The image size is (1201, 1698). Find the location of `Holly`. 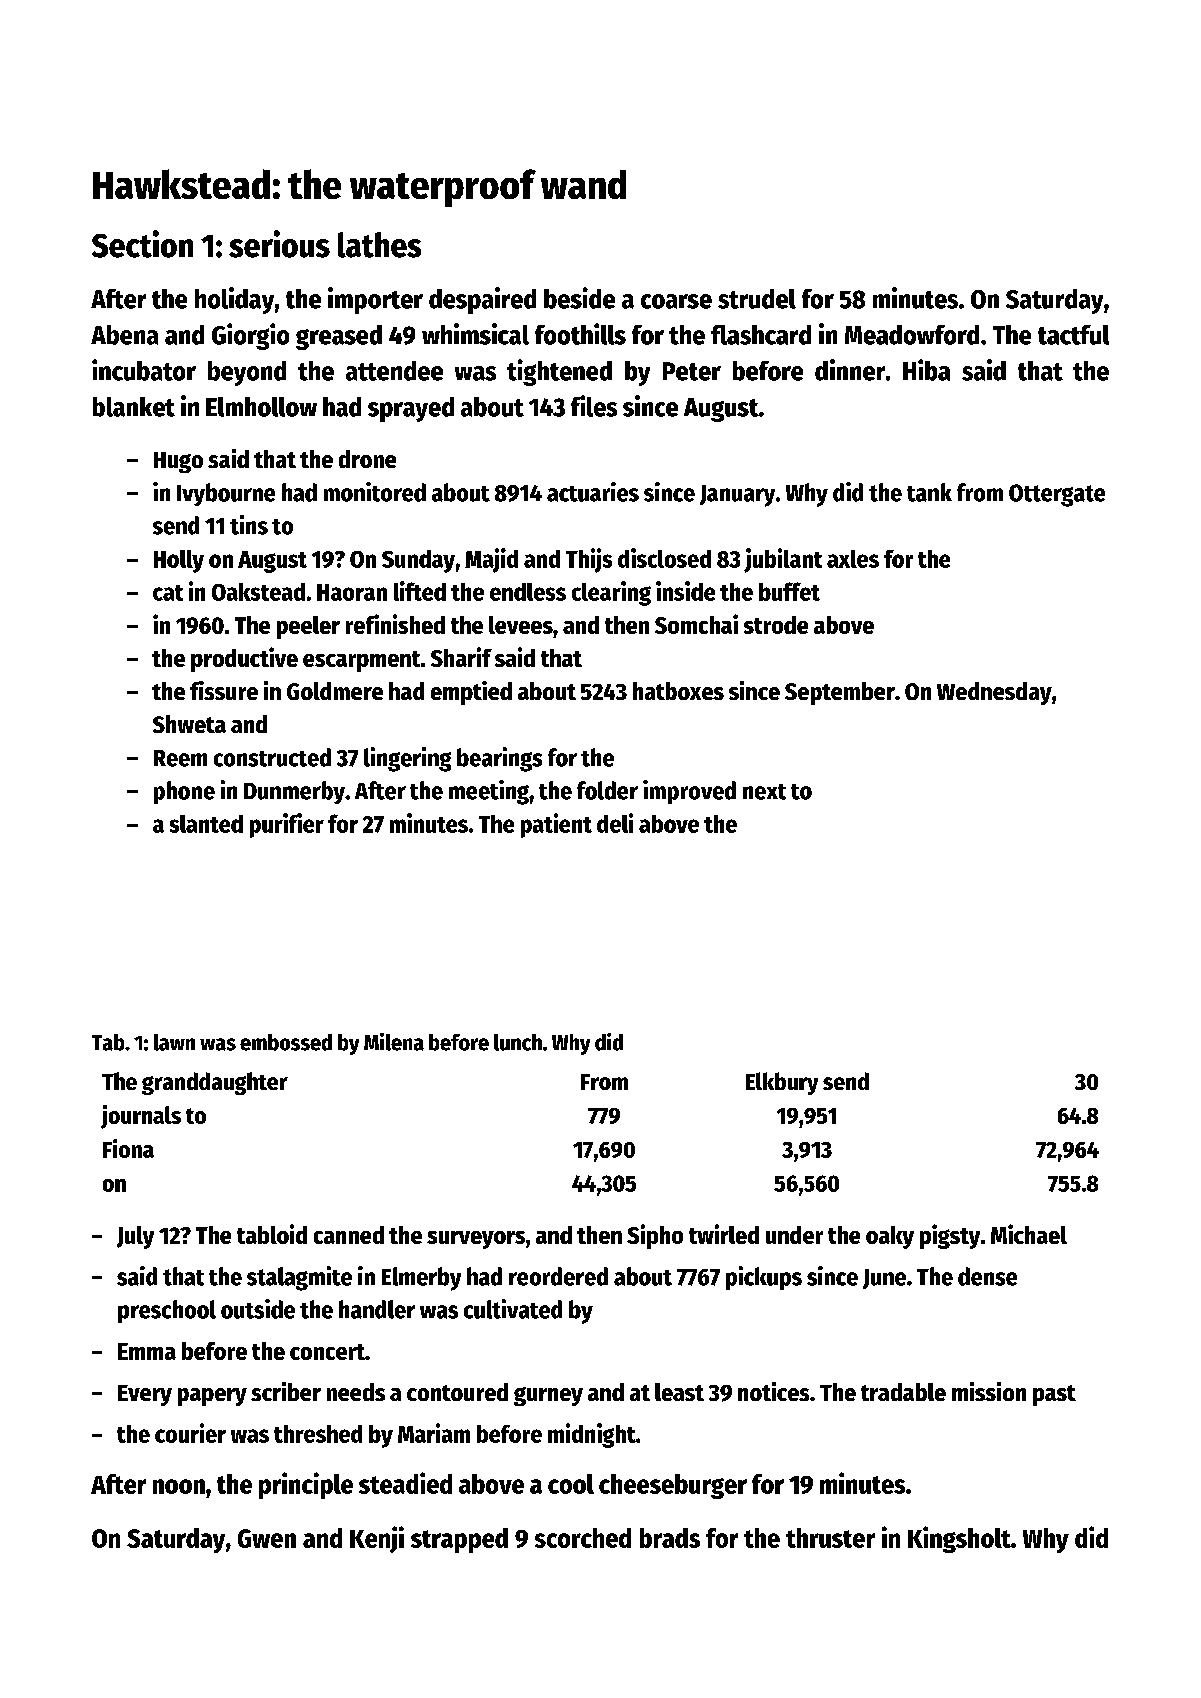

Holly is located at coordinates (179, 561).
